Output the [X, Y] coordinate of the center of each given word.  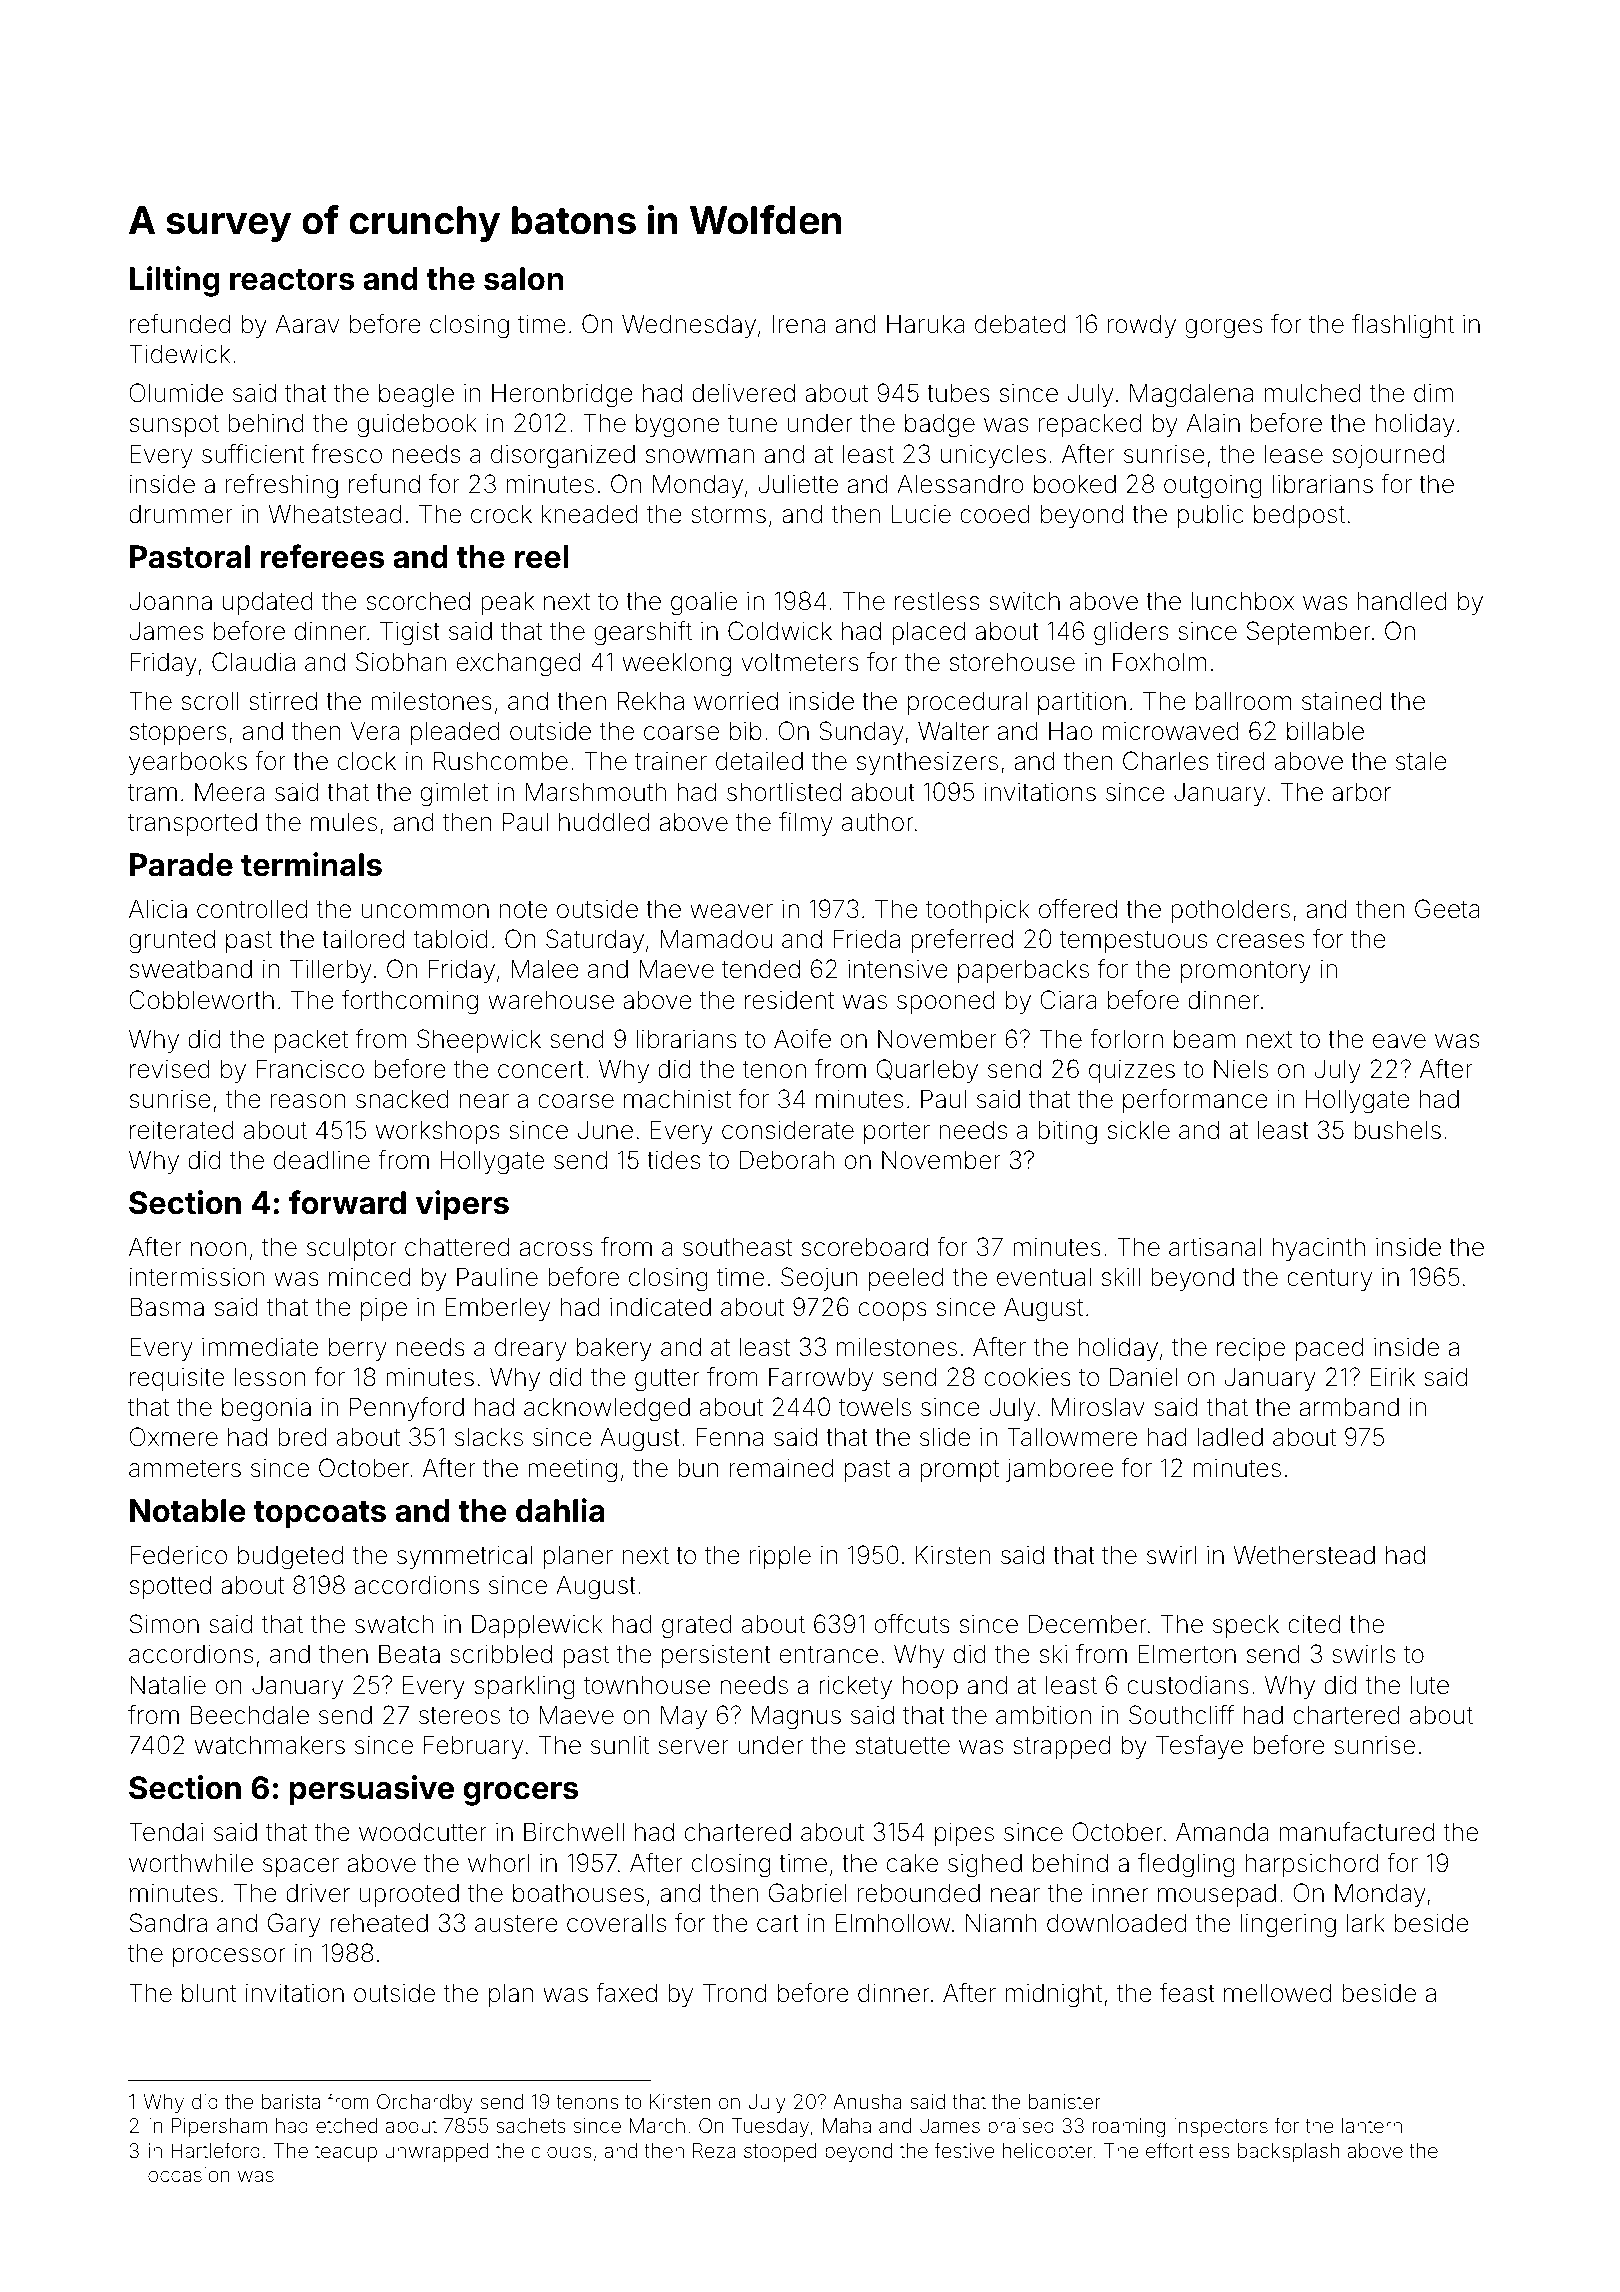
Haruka [926, 324]
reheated [379, 1923]
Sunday [861, 733]
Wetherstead [1304, 1555]
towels [875, 1407]
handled [1402, 601]
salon [523, 279]
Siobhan [401, 662]
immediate [260, 1347]
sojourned [1388, 456]
